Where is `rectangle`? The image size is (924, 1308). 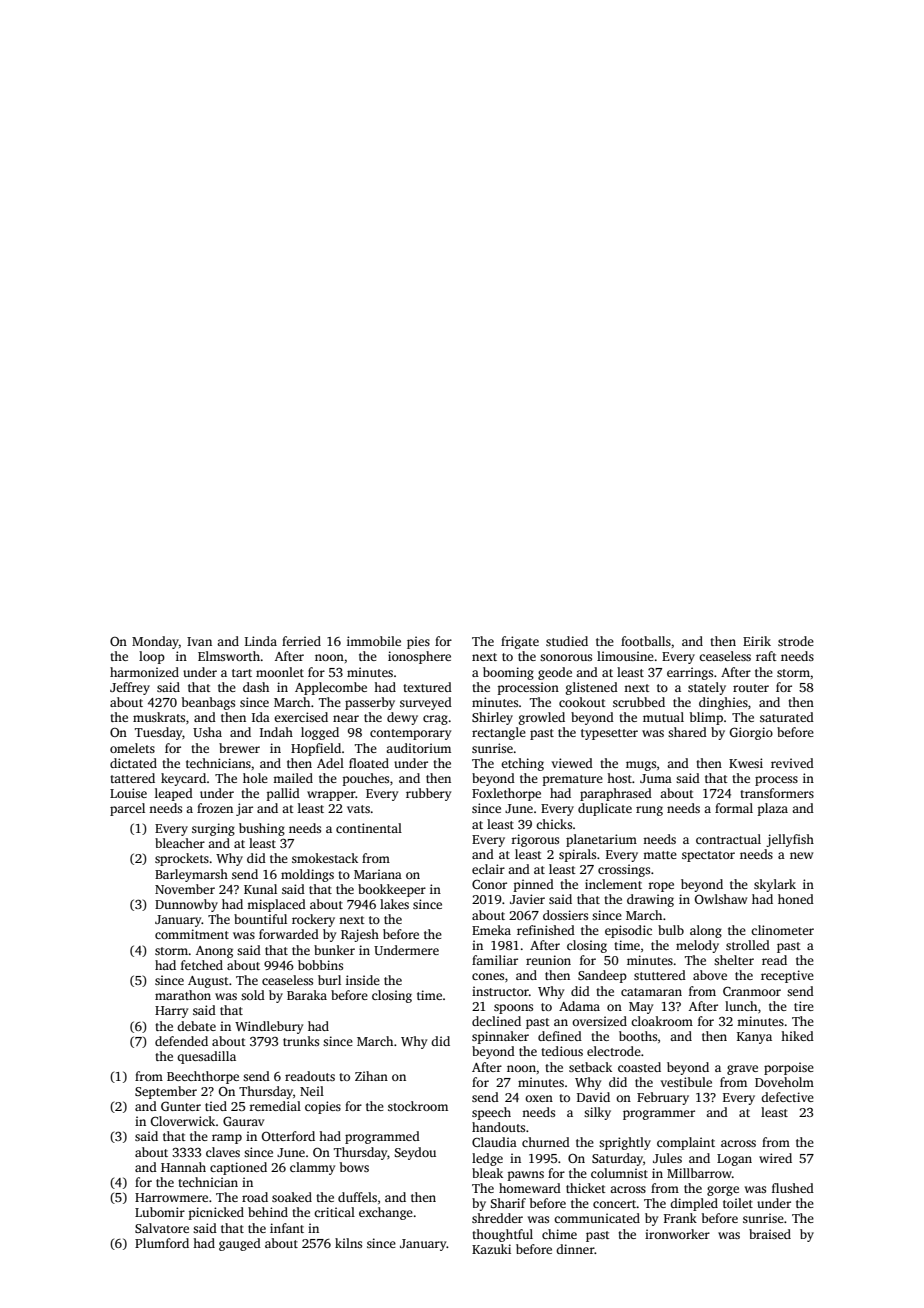
rectangle is located at coordinates (499, 733).
